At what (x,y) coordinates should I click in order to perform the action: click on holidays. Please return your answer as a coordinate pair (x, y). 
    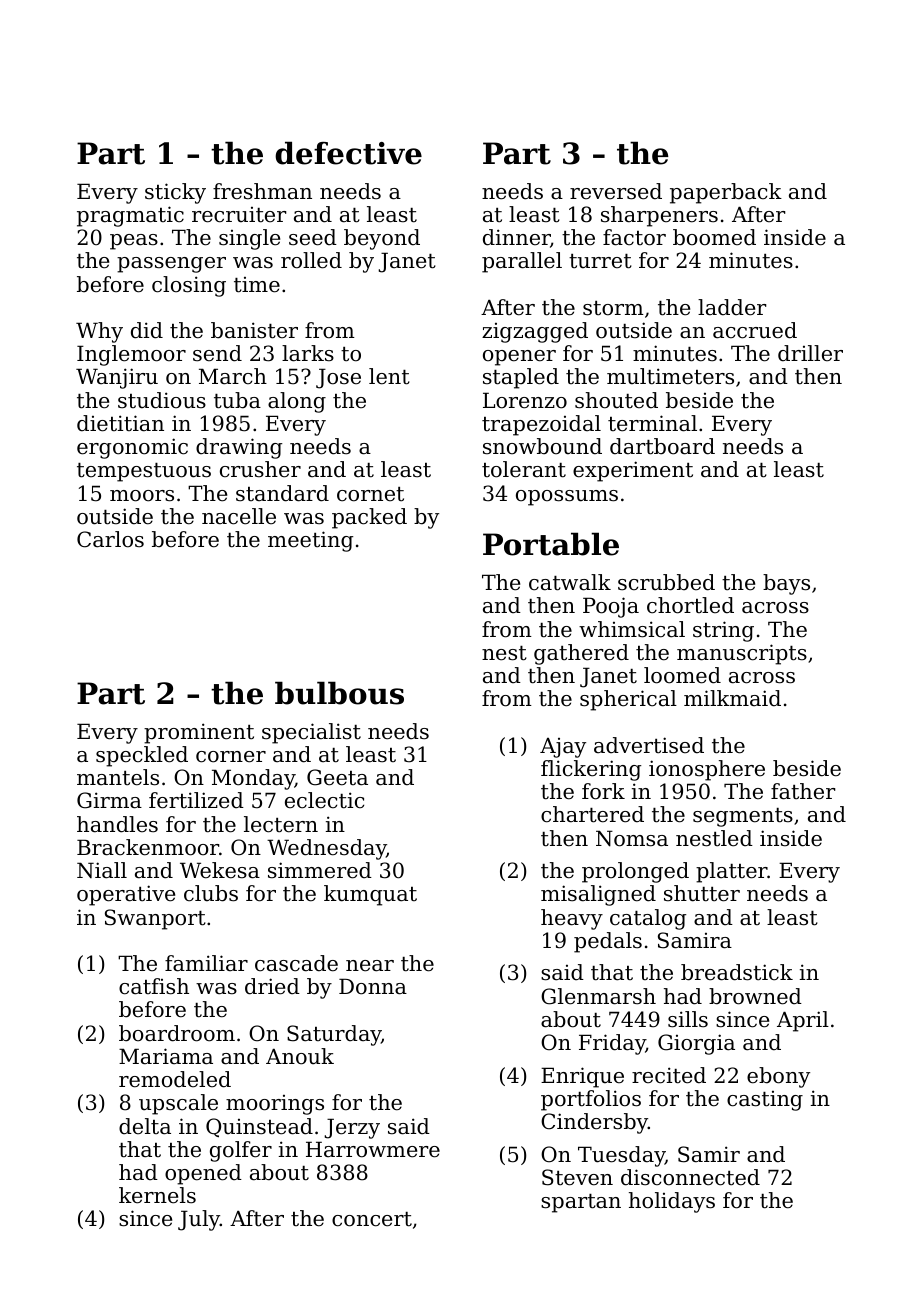
    Looking at the image, I should click on (672, 1202).
